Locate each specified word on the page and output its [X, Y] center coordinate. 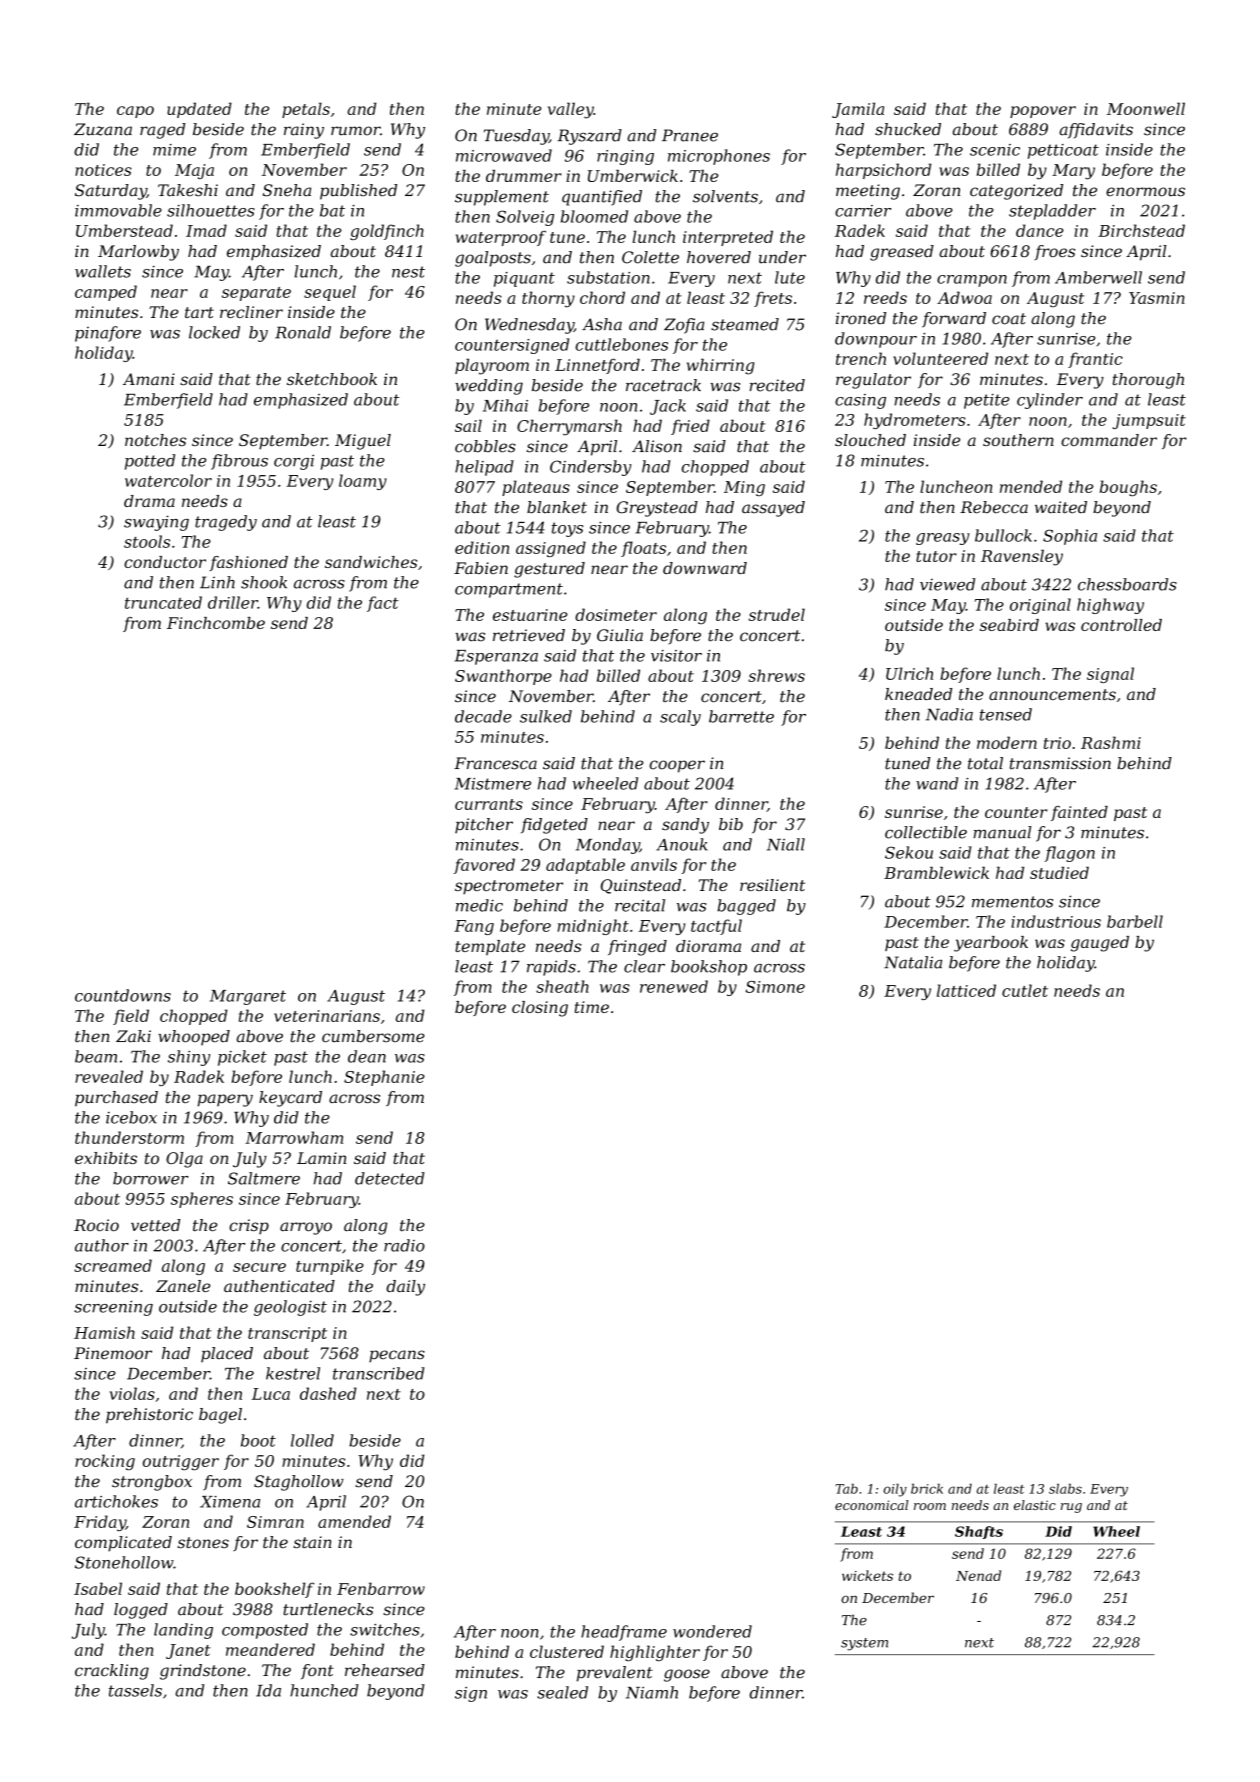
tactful [716, 927]
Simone [775, 987]
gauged [1100, 944]
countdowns [123, 995]
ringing [625, 157]
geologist [290, 1308]
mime [174, 150]
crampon [972, 281]
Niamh [652, 1692]
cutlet [1025, 990]
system [864, 1644]
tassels [135, 1690]
